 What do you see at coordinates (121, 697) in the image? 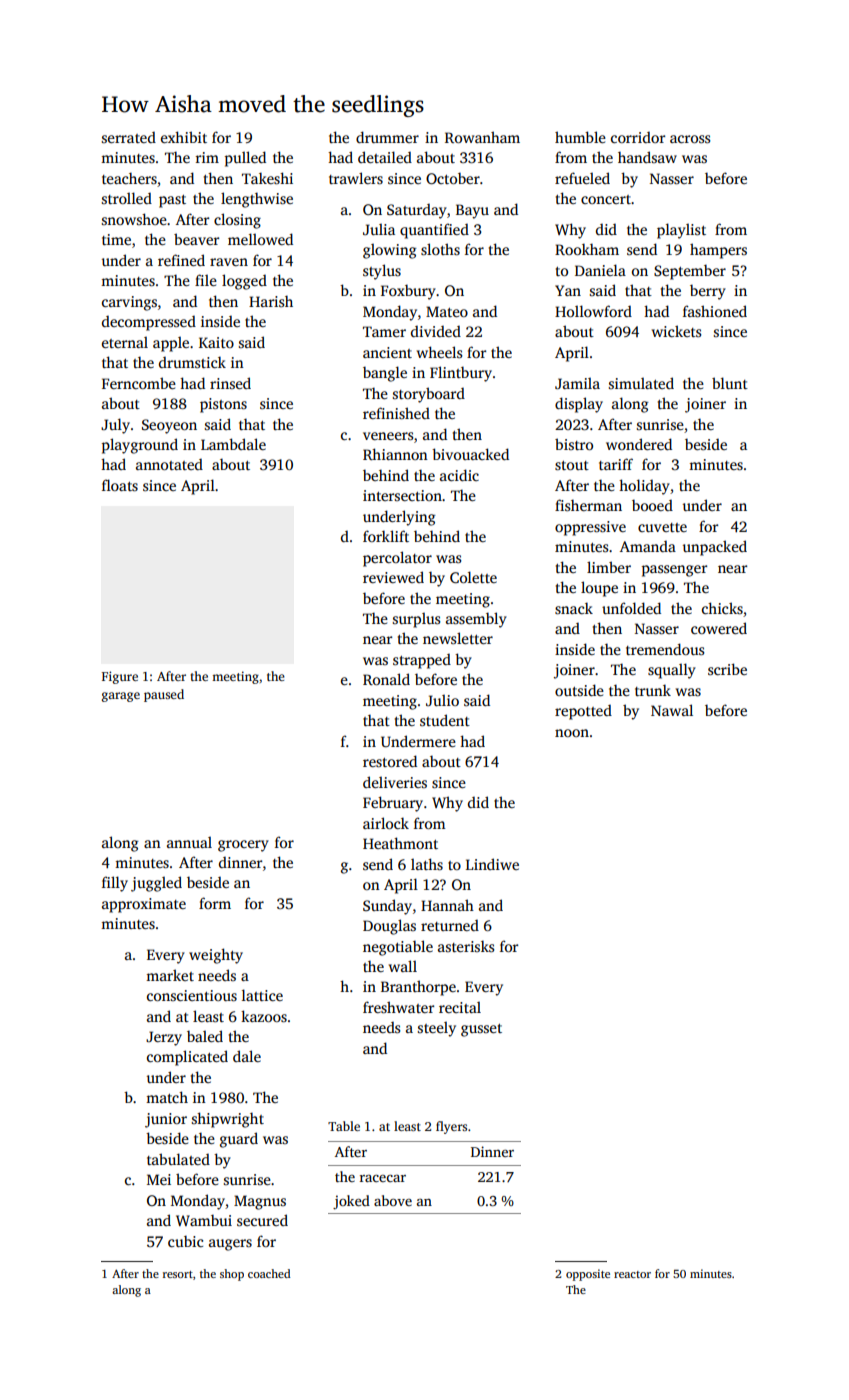
I see `garage` at bounding box center [121, 697].
